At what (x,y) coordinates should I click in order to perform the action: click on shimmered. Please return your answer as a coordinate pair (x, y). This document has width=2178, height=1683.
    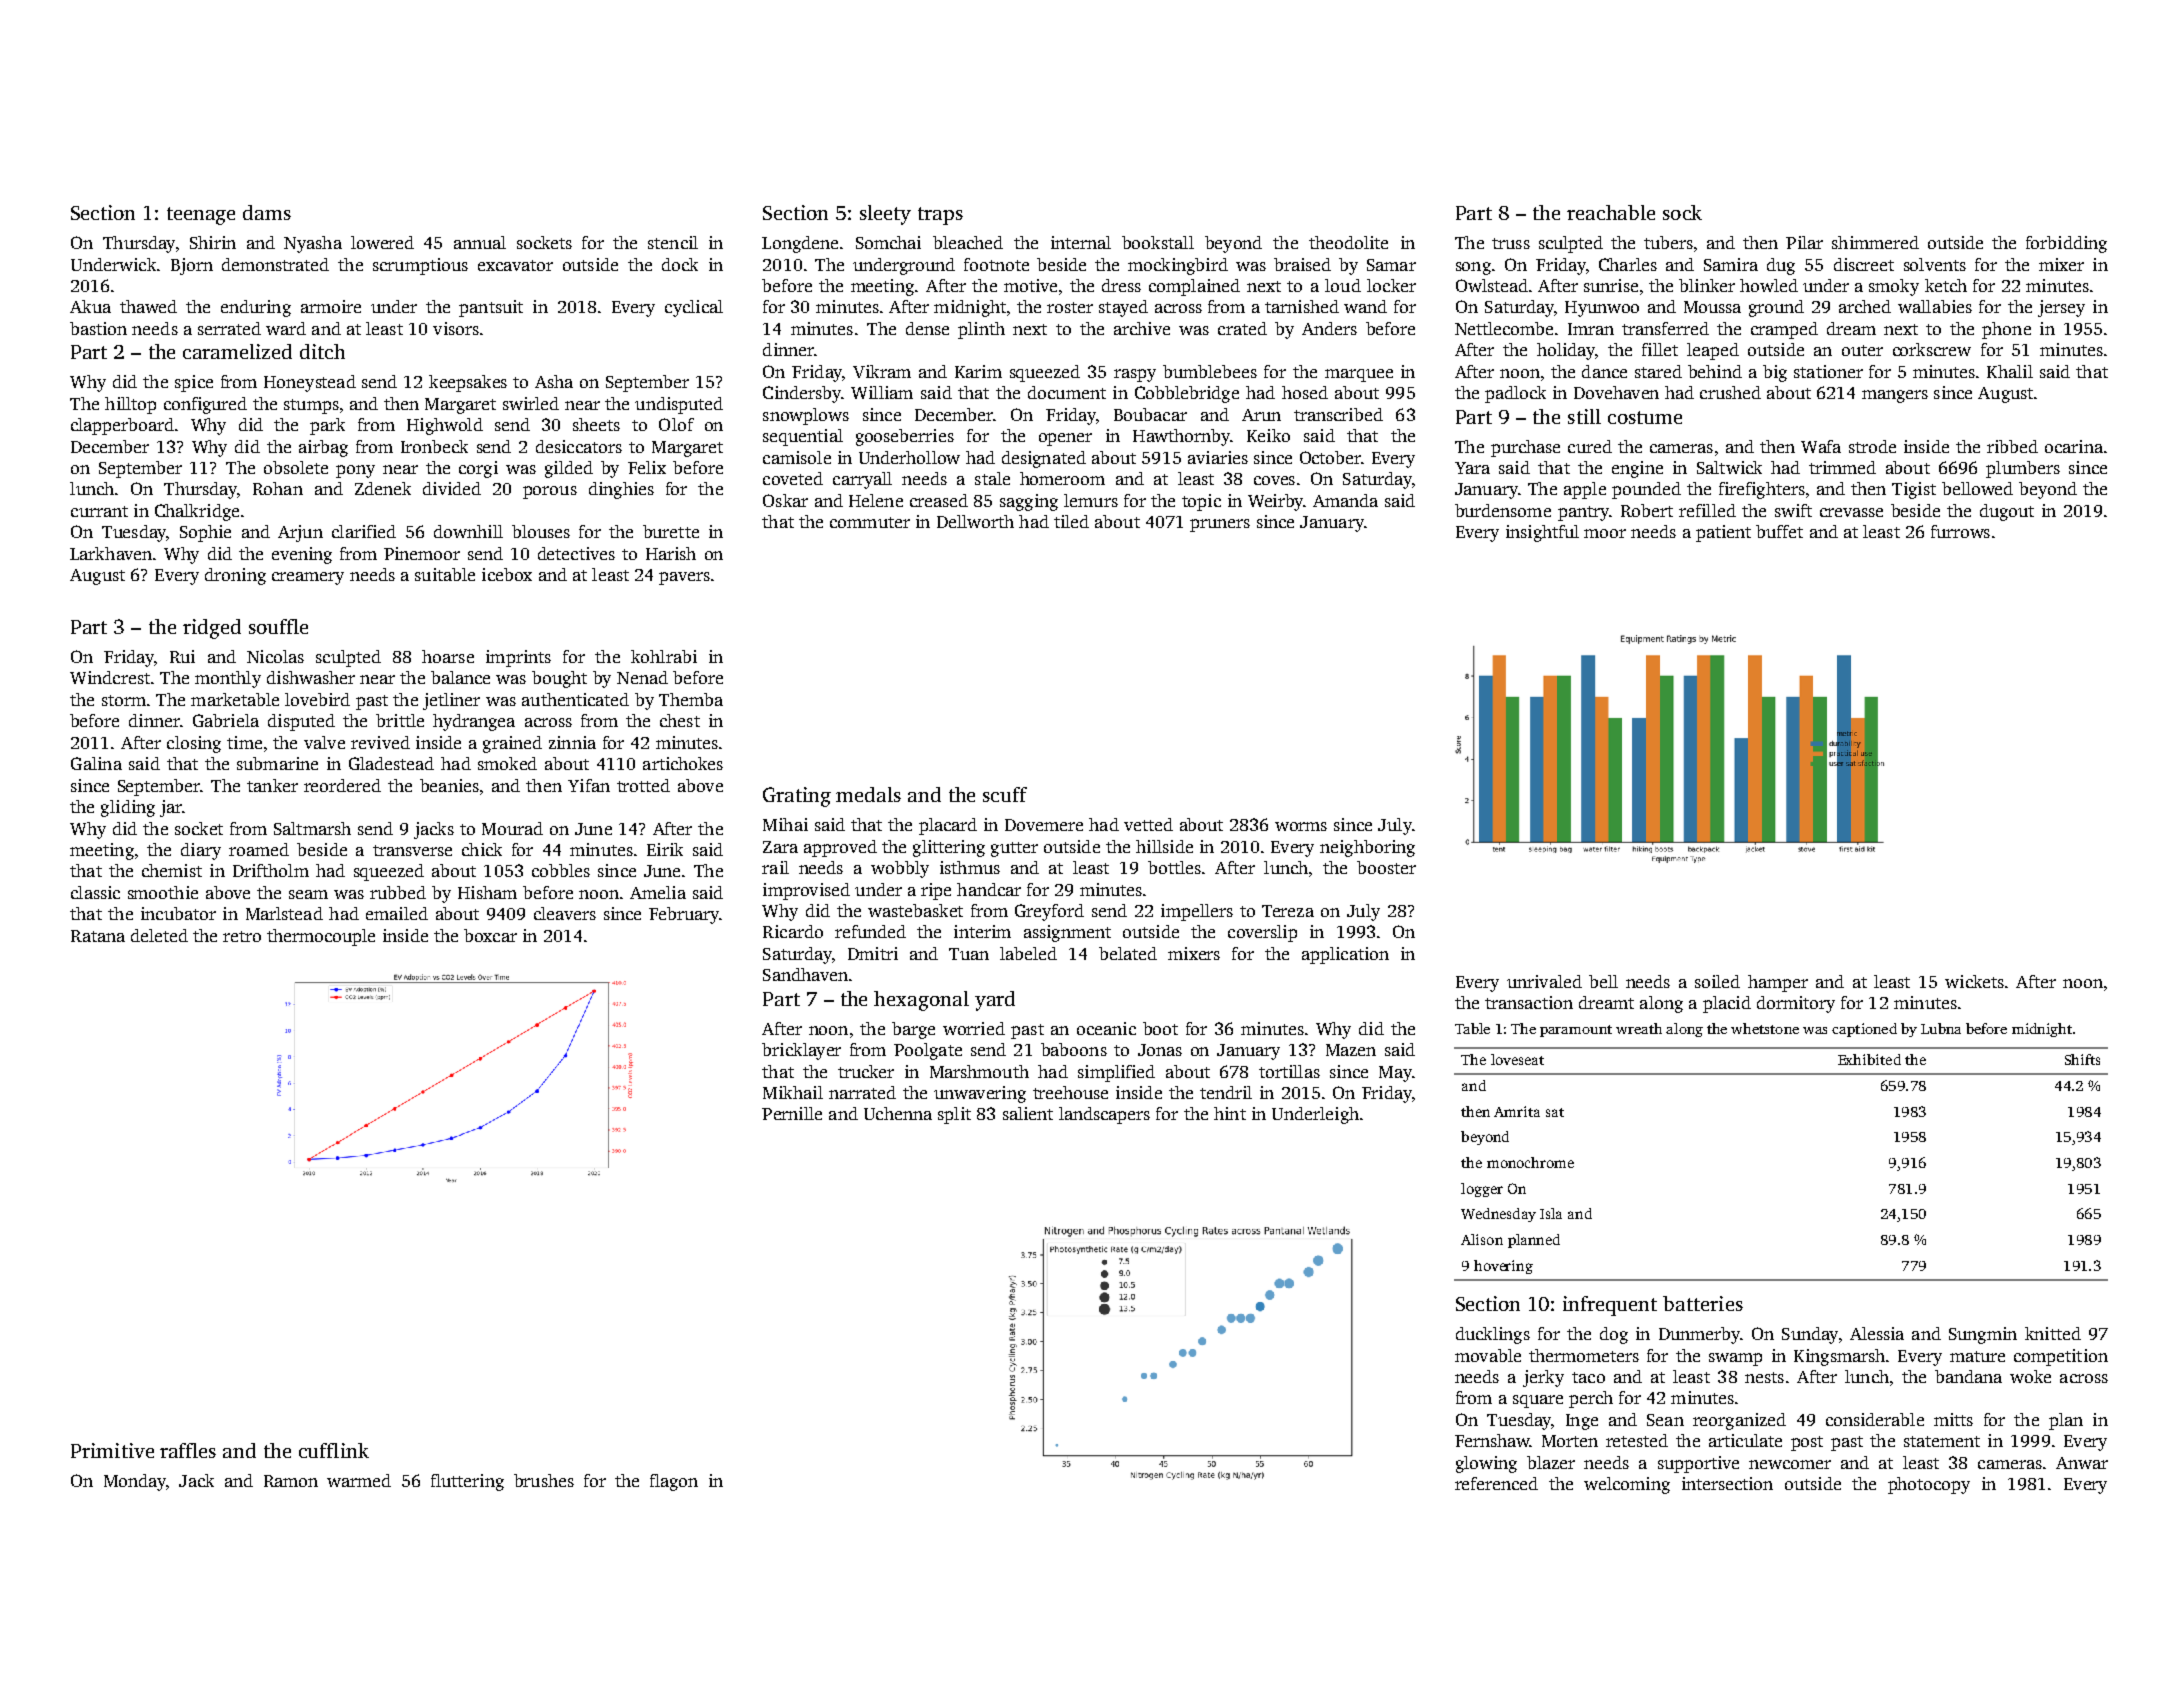
    Looking at the image, I should click on (1875, 242).
